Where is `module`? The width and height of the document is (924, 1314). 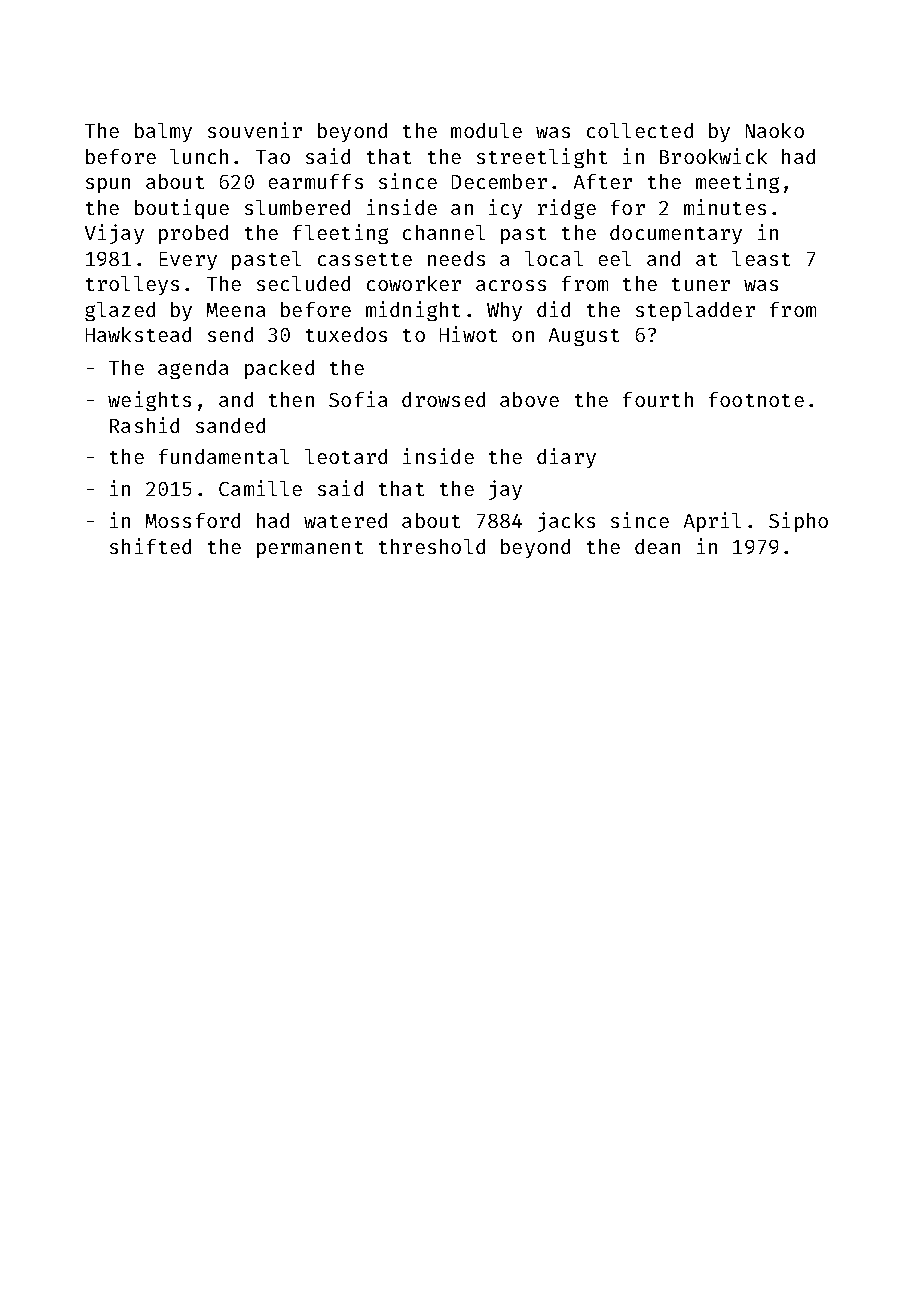
module is located at coordinates (486, 130).
